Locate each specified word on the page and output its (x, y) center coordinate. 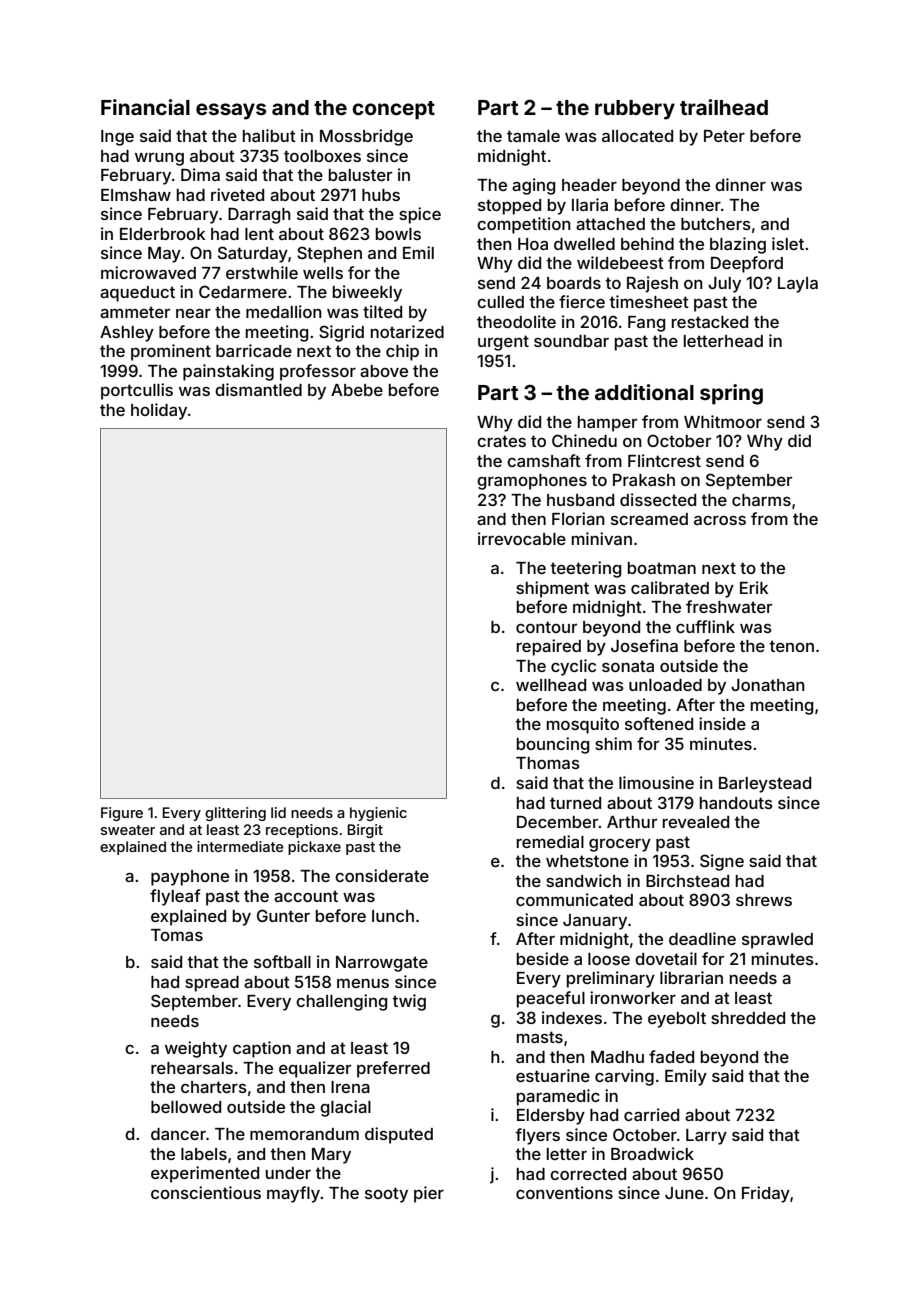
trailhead (724, 107)
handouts (736, 803)
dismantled (258, 389)
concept (393, 110)
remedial (550, 841)
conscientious (206, 1192)
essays (231, 111)
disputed (399, 1135)
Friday (766, 1194)
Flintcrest (664, 460)
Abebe (357, 390)
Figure (122, 814)
